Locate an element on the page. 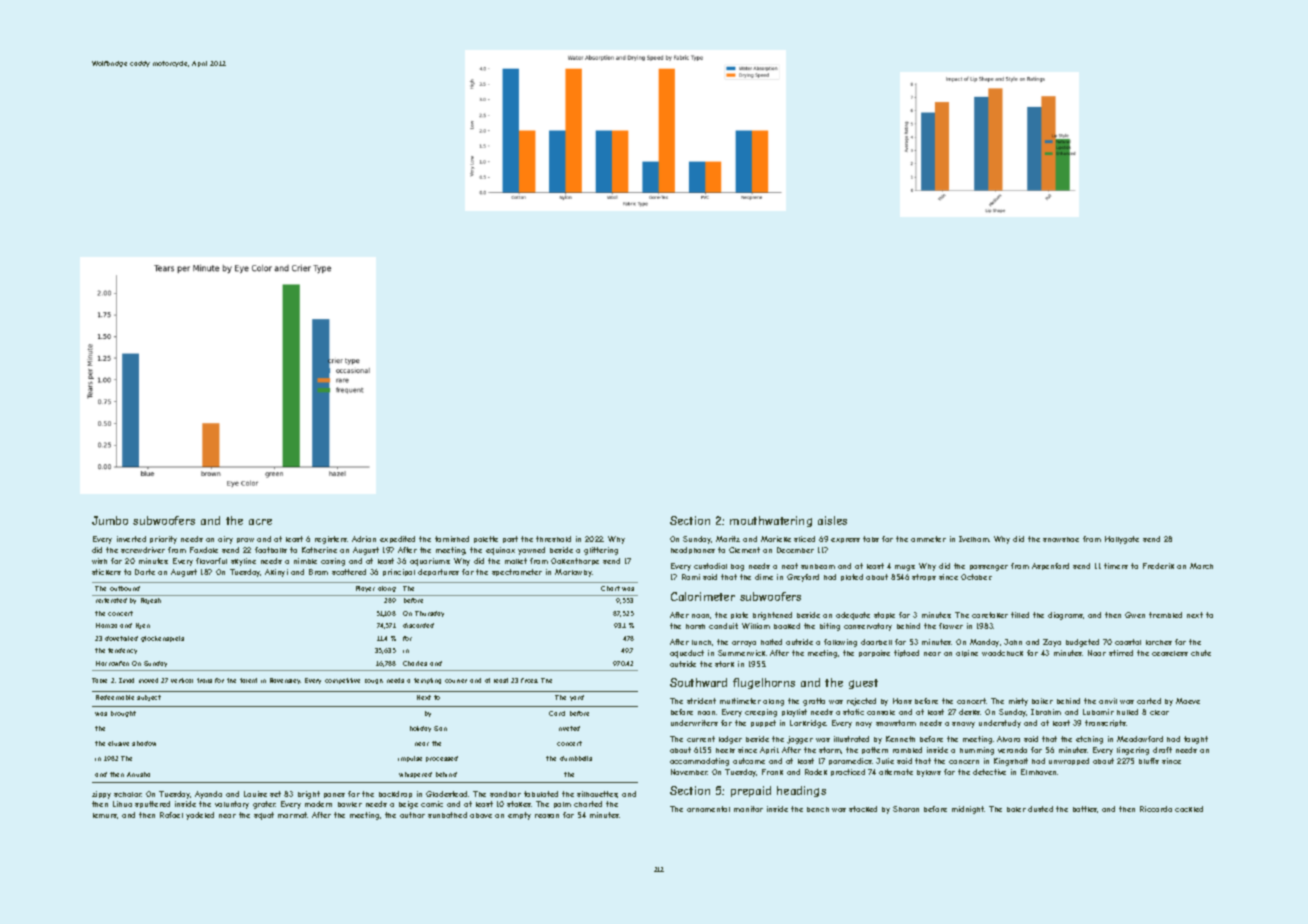 This page has width=1308, height=924. shadow is located at coordinates (144, 743).
